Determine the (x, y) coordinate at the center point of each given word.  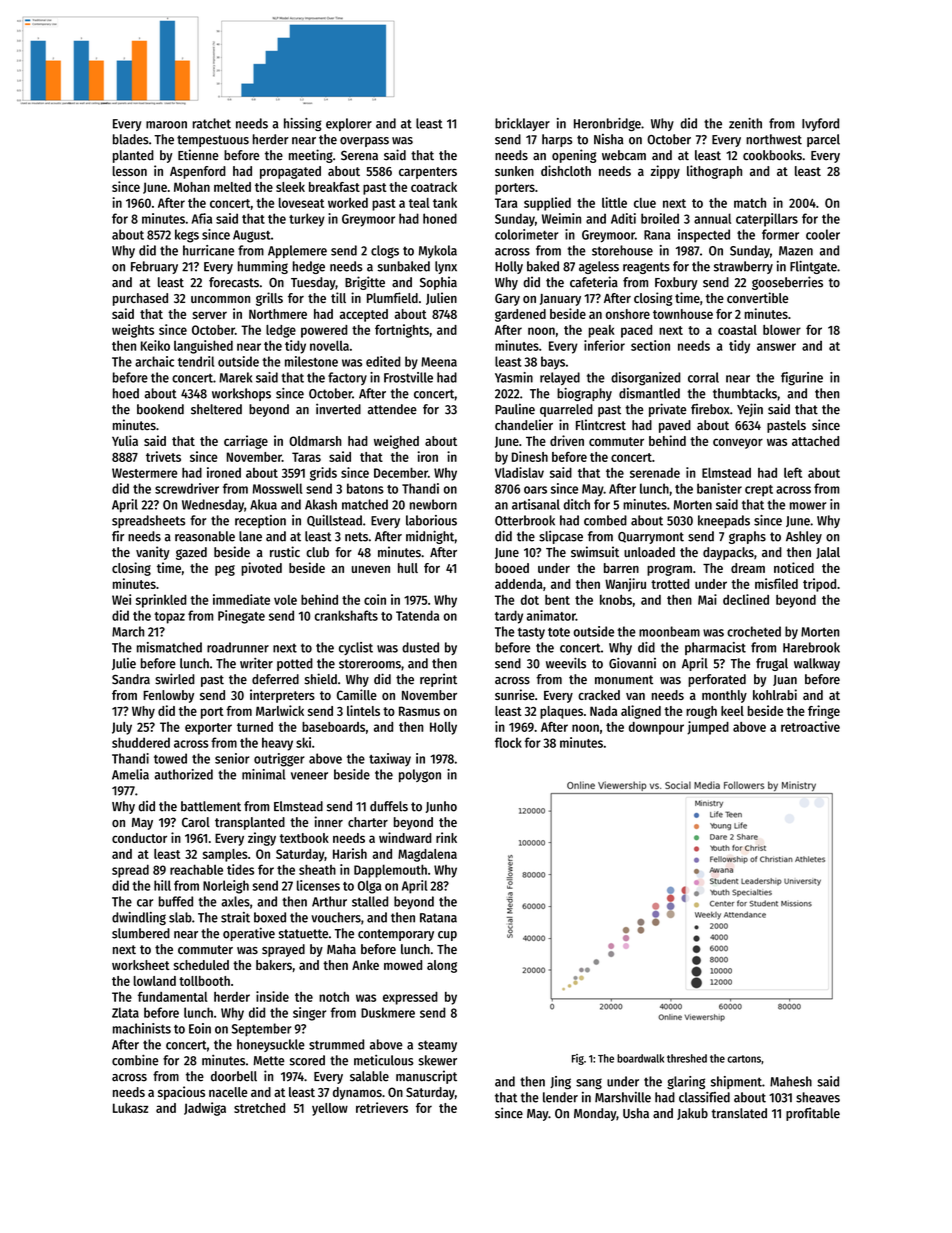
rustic (285, 552)
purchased (140, 299)
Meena (439, 362)
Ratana (438, 918)
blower (782, 330)
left (793, 472)
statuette (303, 934)
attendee (392, 409)
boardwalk (640, 1058)
